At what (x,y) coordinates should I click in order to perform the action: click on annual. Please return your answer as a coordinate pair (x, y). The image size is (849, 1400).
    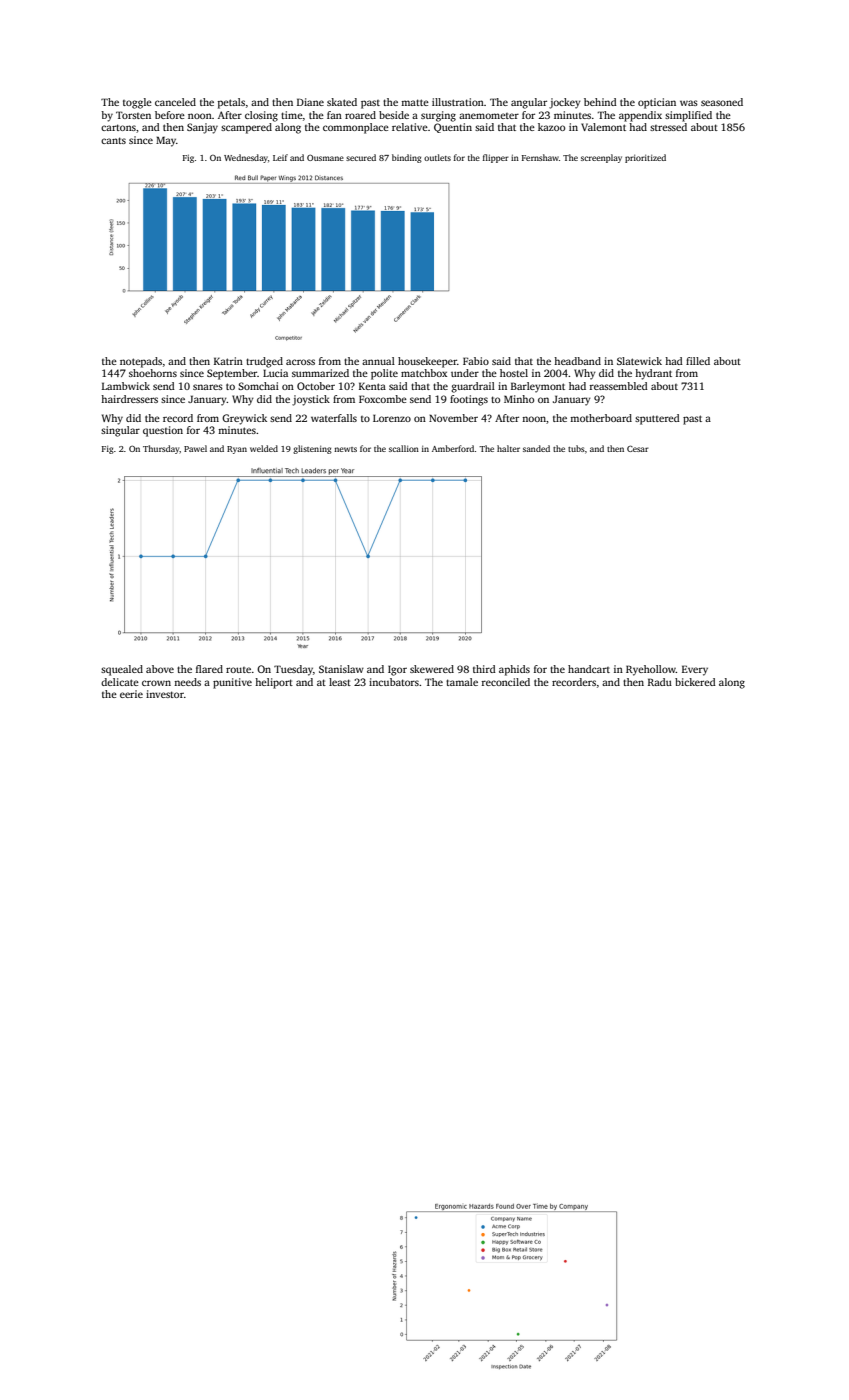
    Looking at the image, I should click on (378, 361).
